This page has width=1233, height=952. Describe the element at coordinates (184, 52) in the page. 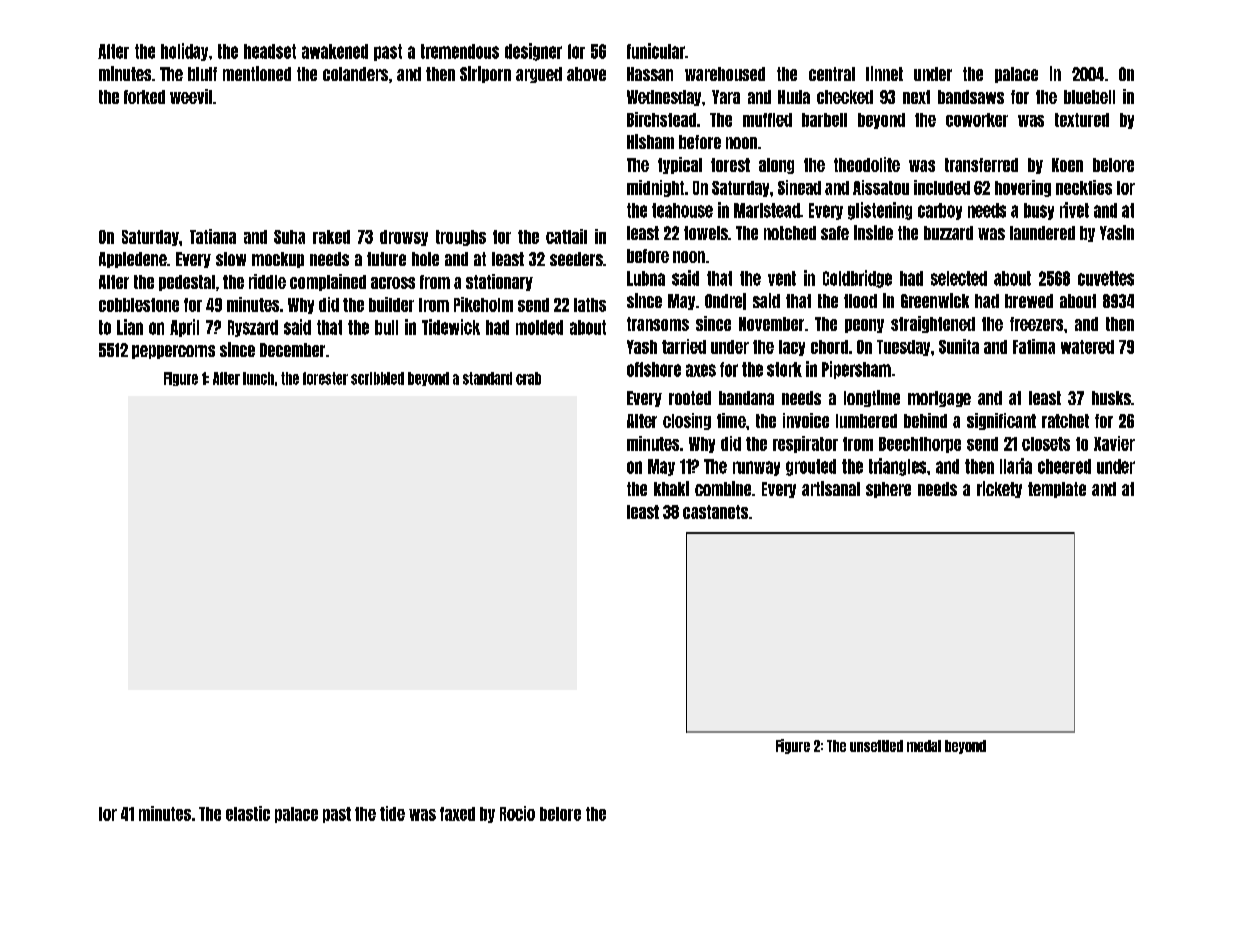

I see `holiday` at that location.
